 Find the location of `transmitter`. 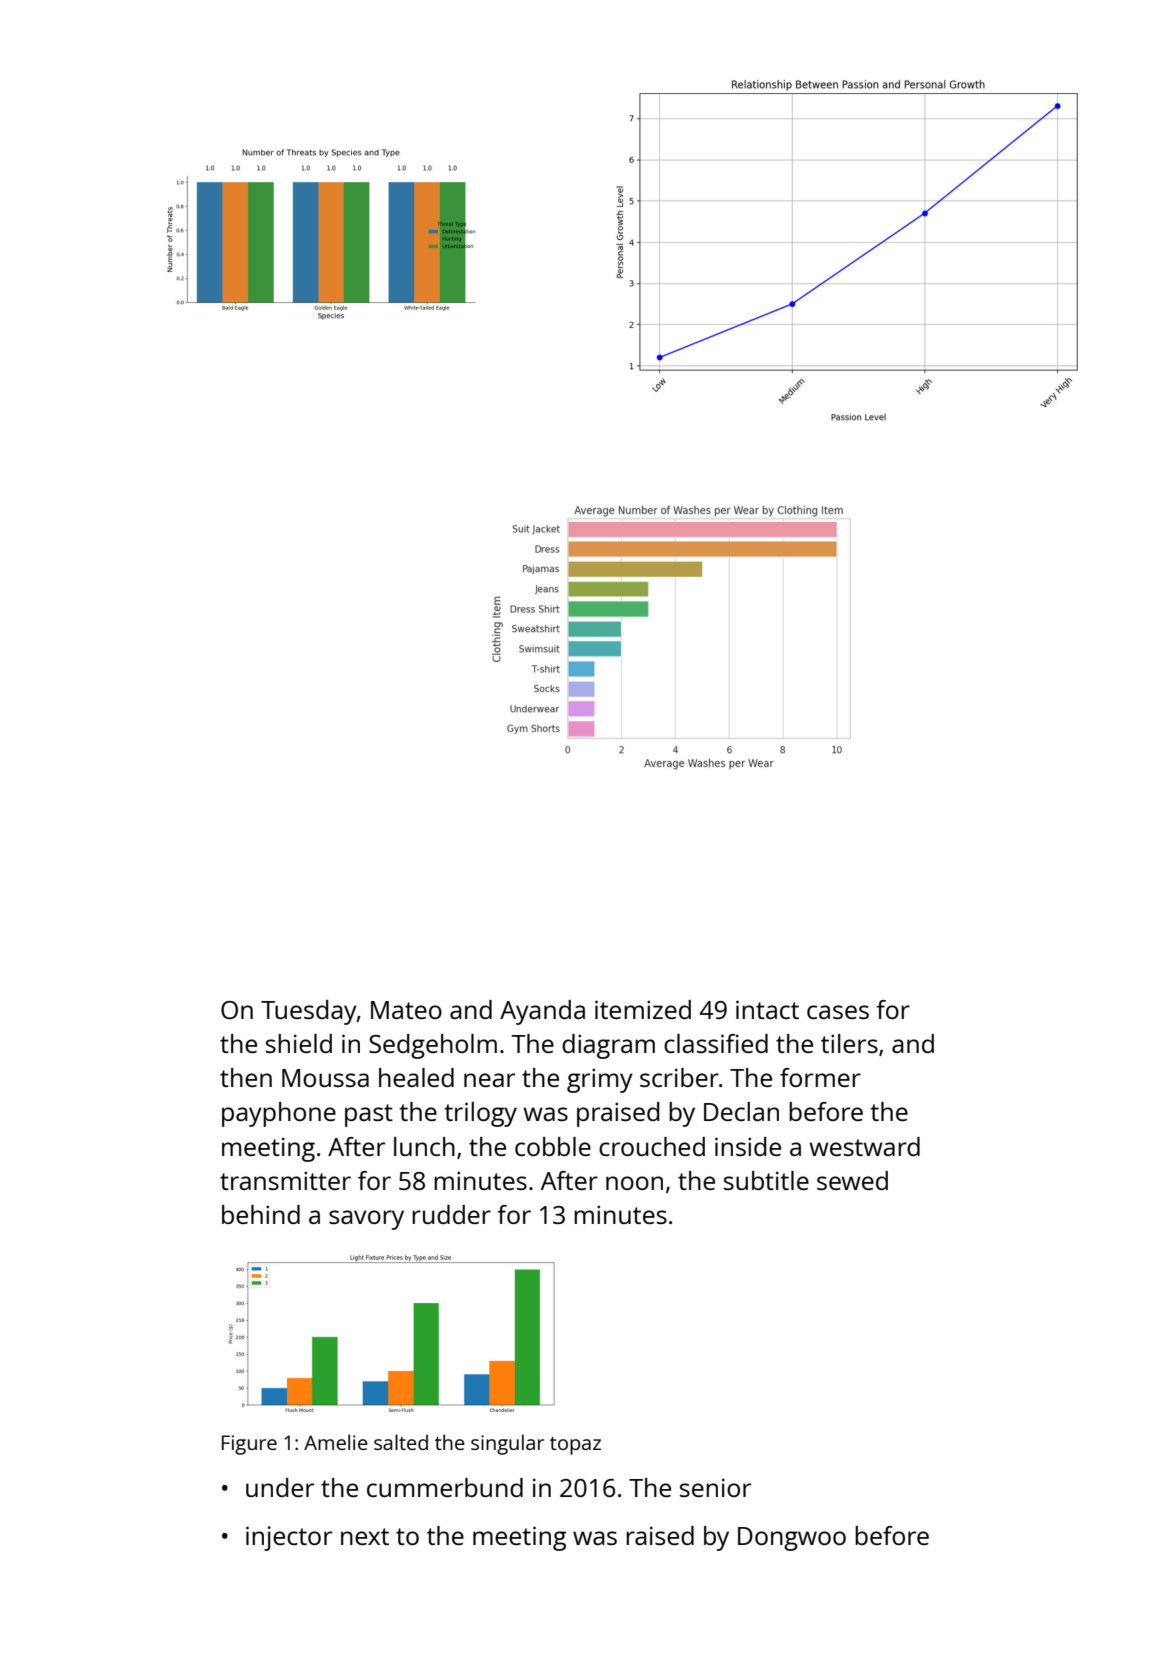

transmitter is located at coordinates (285, 1180).
